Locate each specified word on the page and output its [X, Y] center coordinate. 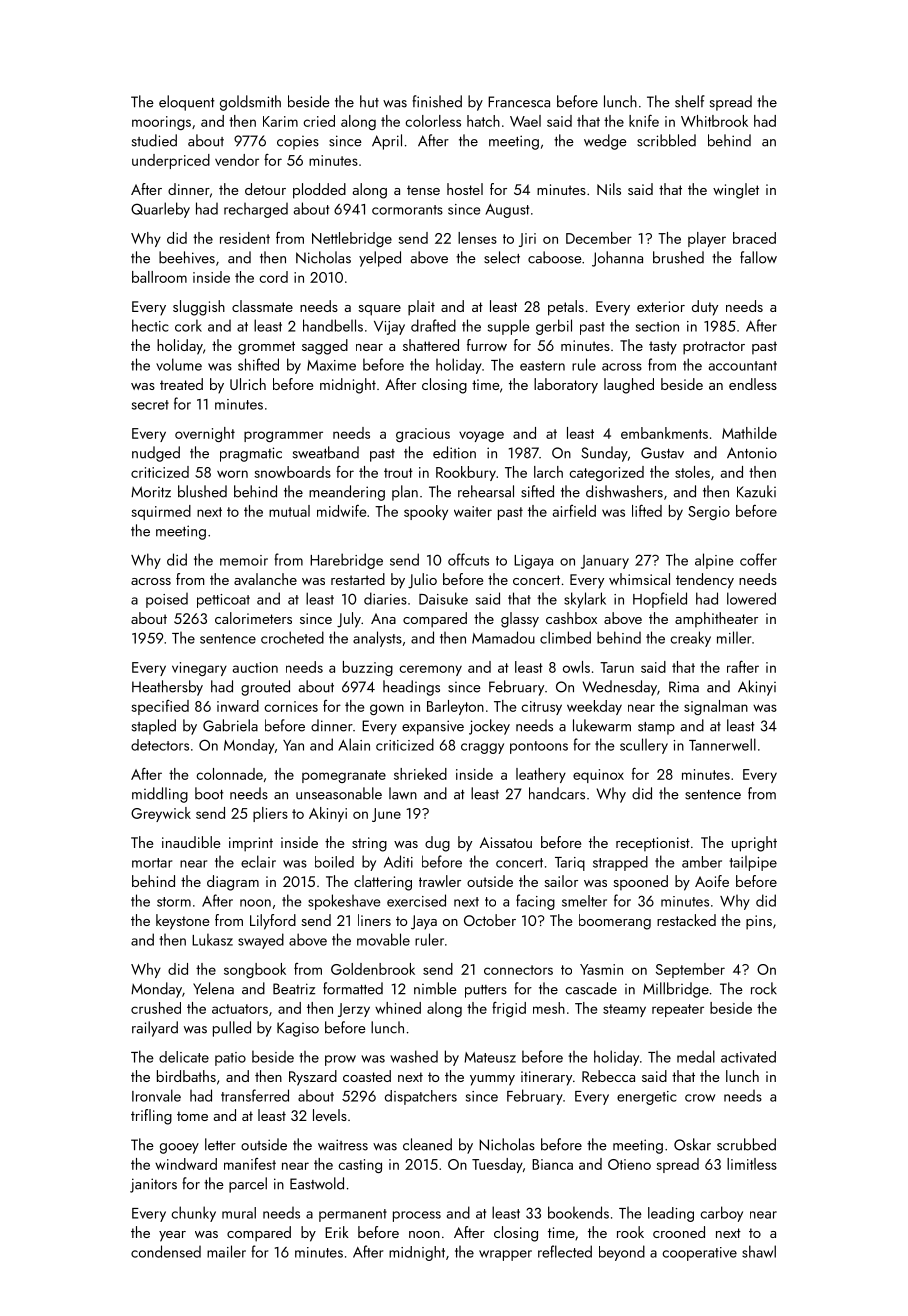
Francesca [519, 102]
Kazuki [756, 491]
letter [220, 1144]
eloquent [187, 103]
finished [437, 101]
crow [700, 1098]
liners [374, 920]
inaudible [191, 842]
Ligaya [533, 562]
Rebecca [608, 1076]
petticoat [223, 601]
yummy [492, 1080]
